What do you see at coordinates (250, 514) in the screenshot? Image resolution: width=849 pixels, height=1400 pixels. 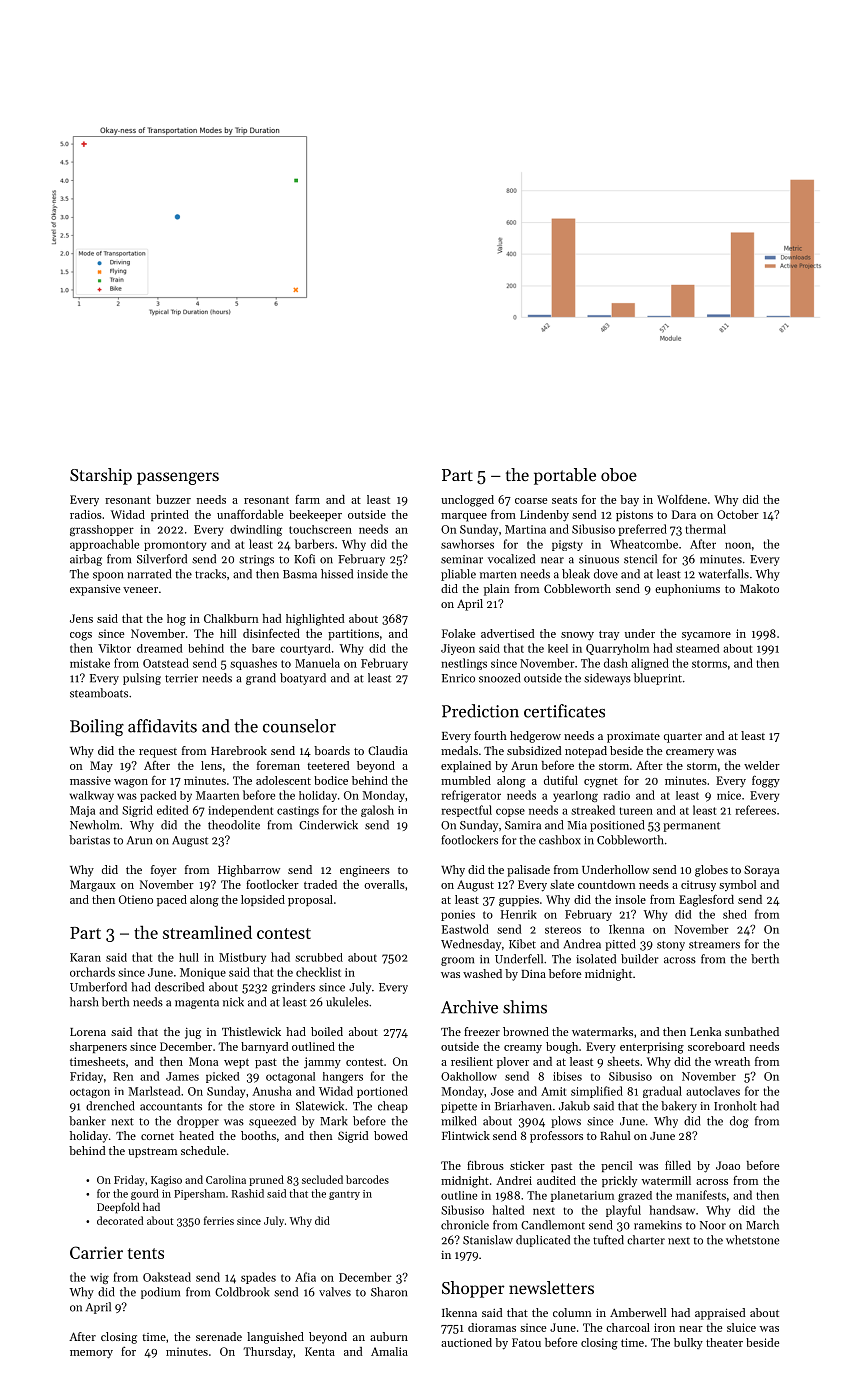 I see `unaffordable` at bounding box center [250, 514].
